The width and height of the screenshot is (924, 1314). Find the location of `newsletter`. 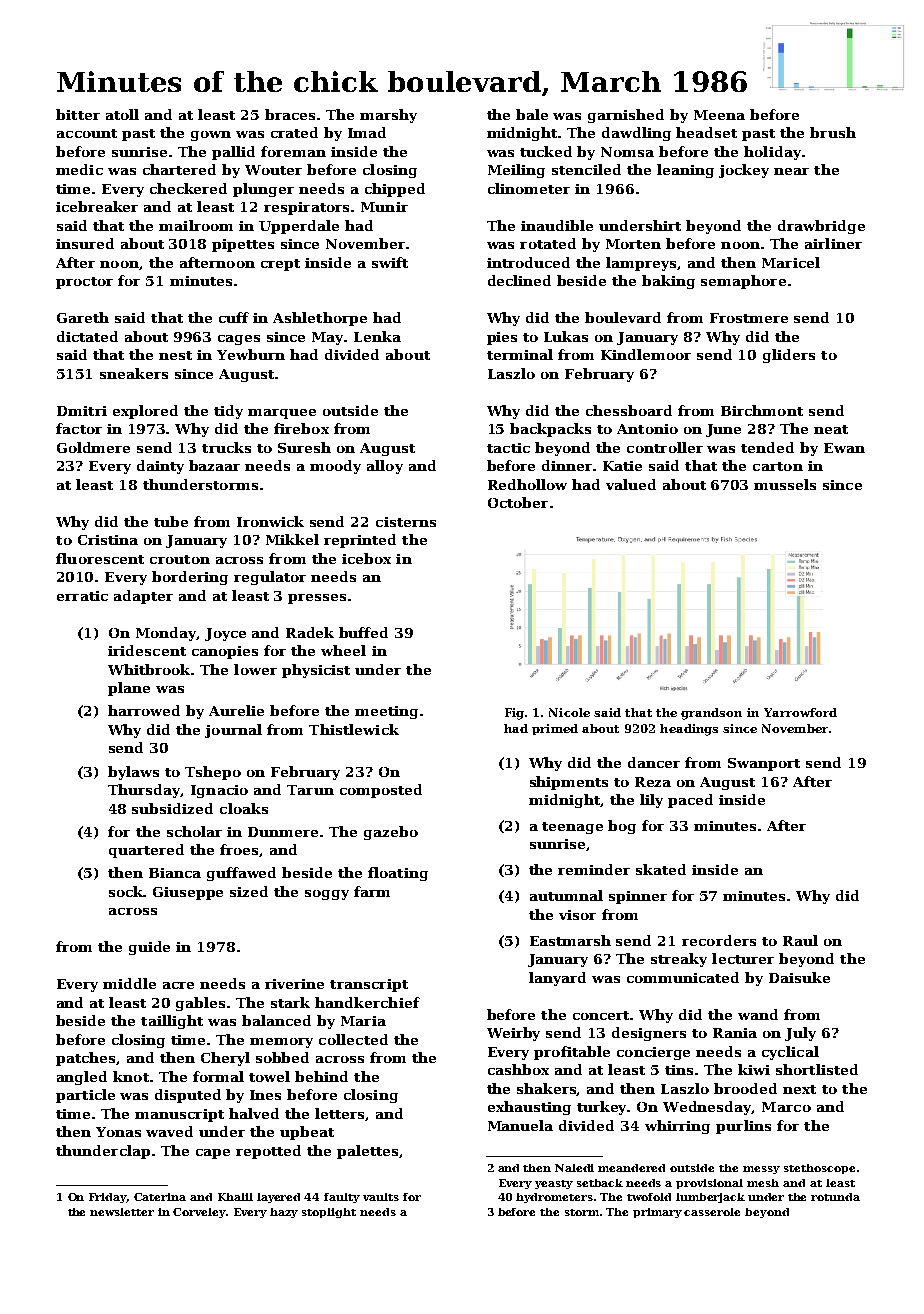

newsletter is located at coordinates (122, 1212).
